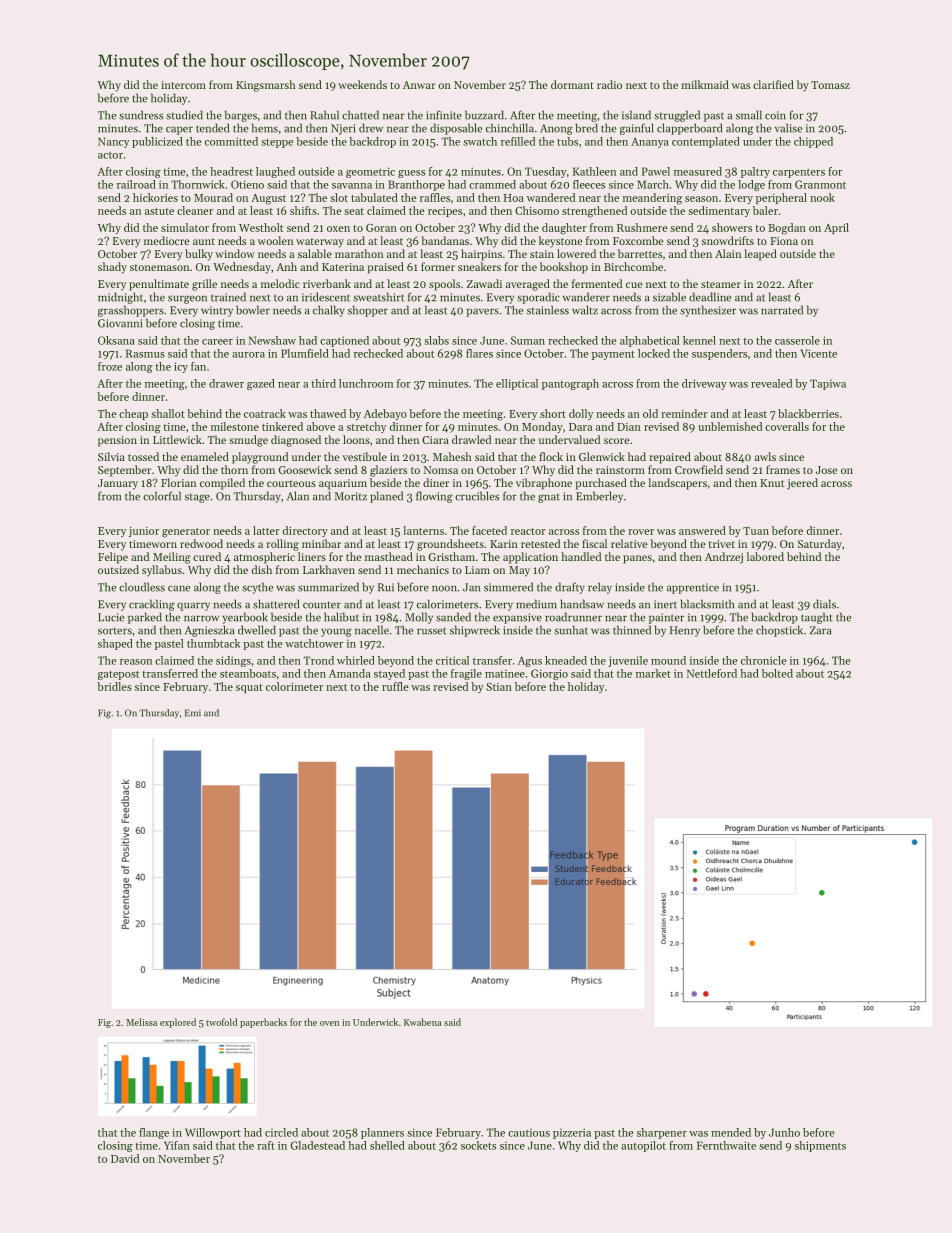 The width and height of the screenshot is (952, 1233). Describe the element at coordinates (125, 1158) in the screenshot. I see `David` at that location.
